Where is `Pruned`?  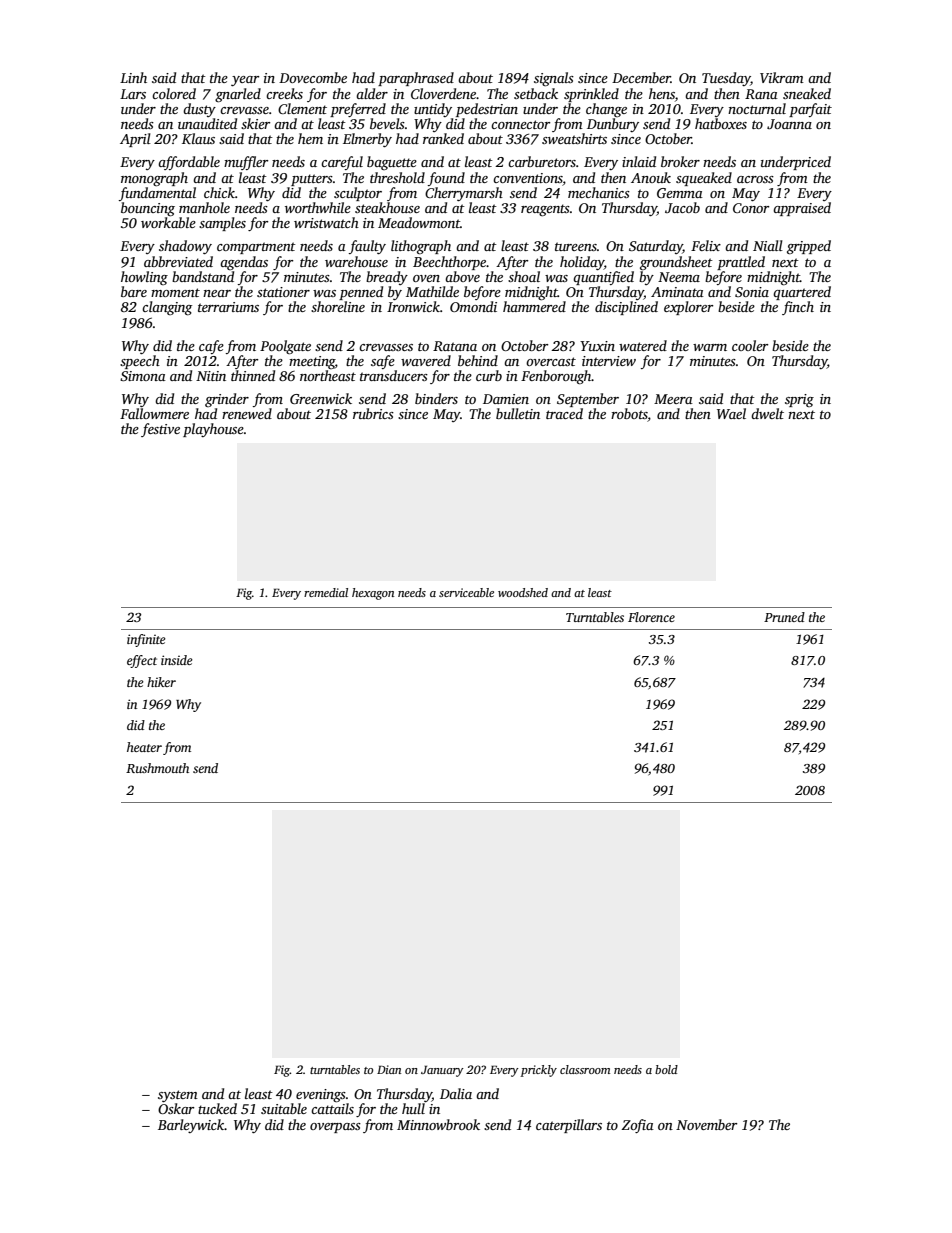
Pruned is located at coordinates (784, 617).
